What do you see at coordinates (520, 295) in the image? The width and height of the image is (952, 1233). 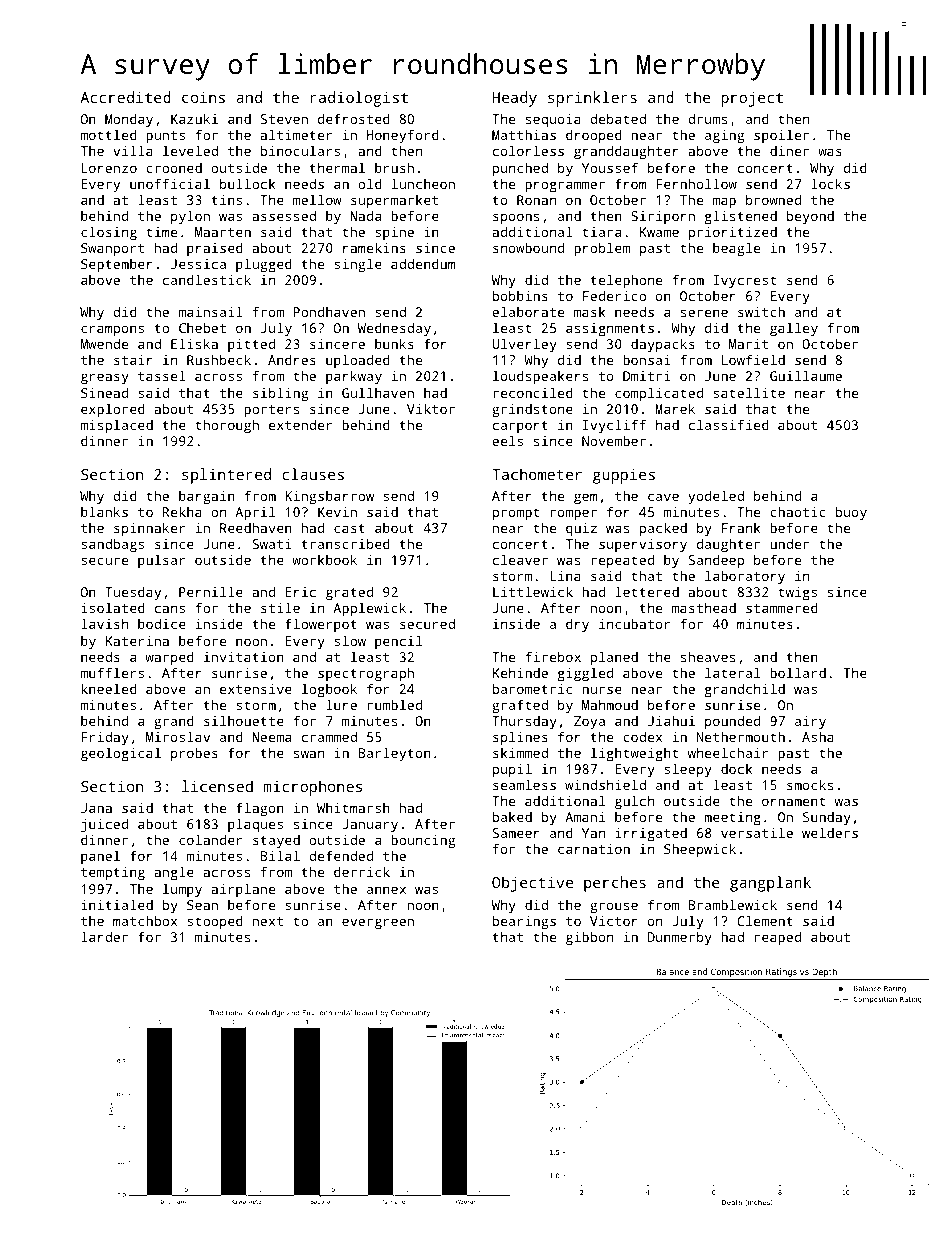 I see `bobbins` at bounding box center [520, 295].
